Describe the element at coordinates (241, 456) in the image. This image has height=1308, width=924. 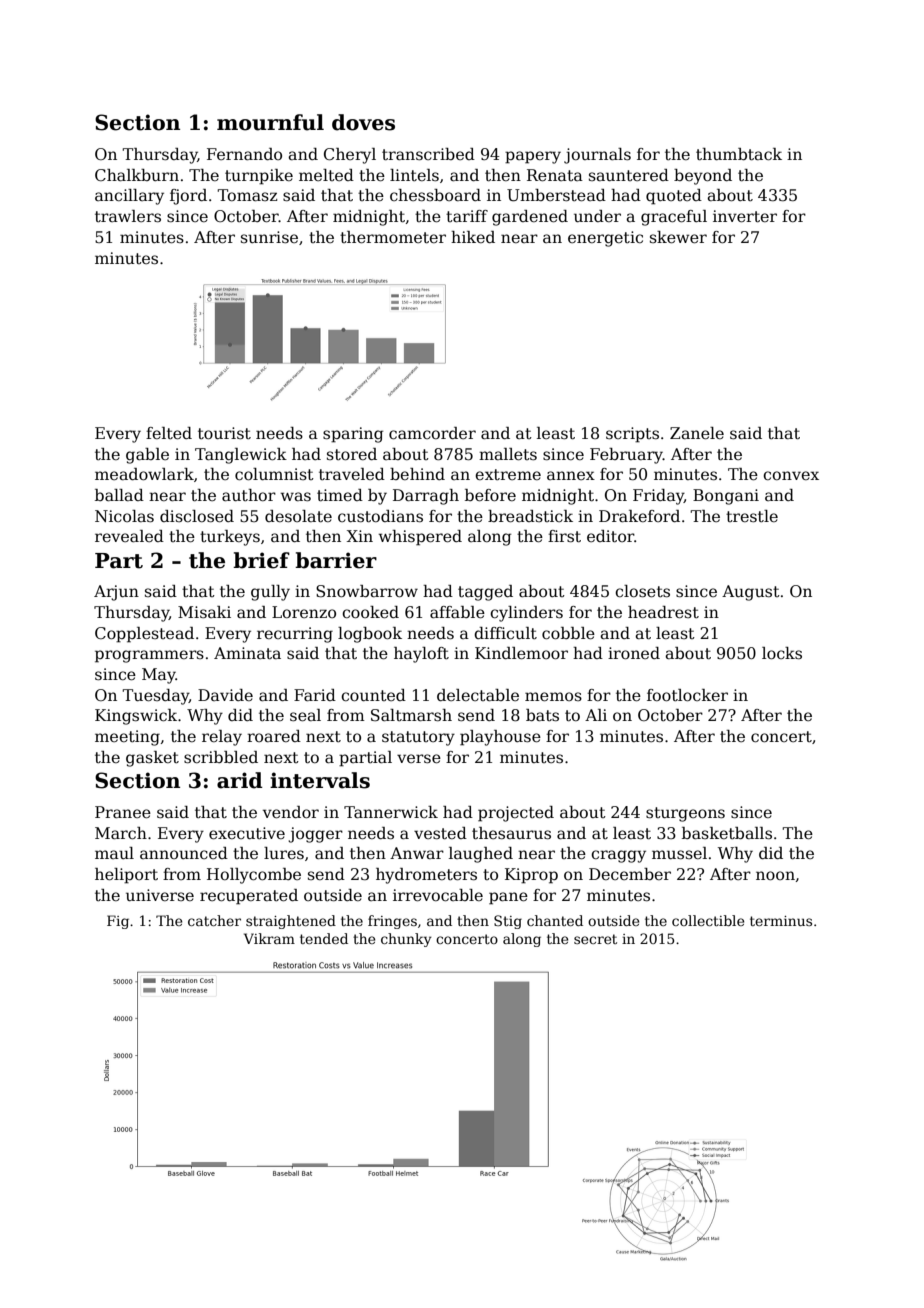
I see `Tanglewick` at that location.
